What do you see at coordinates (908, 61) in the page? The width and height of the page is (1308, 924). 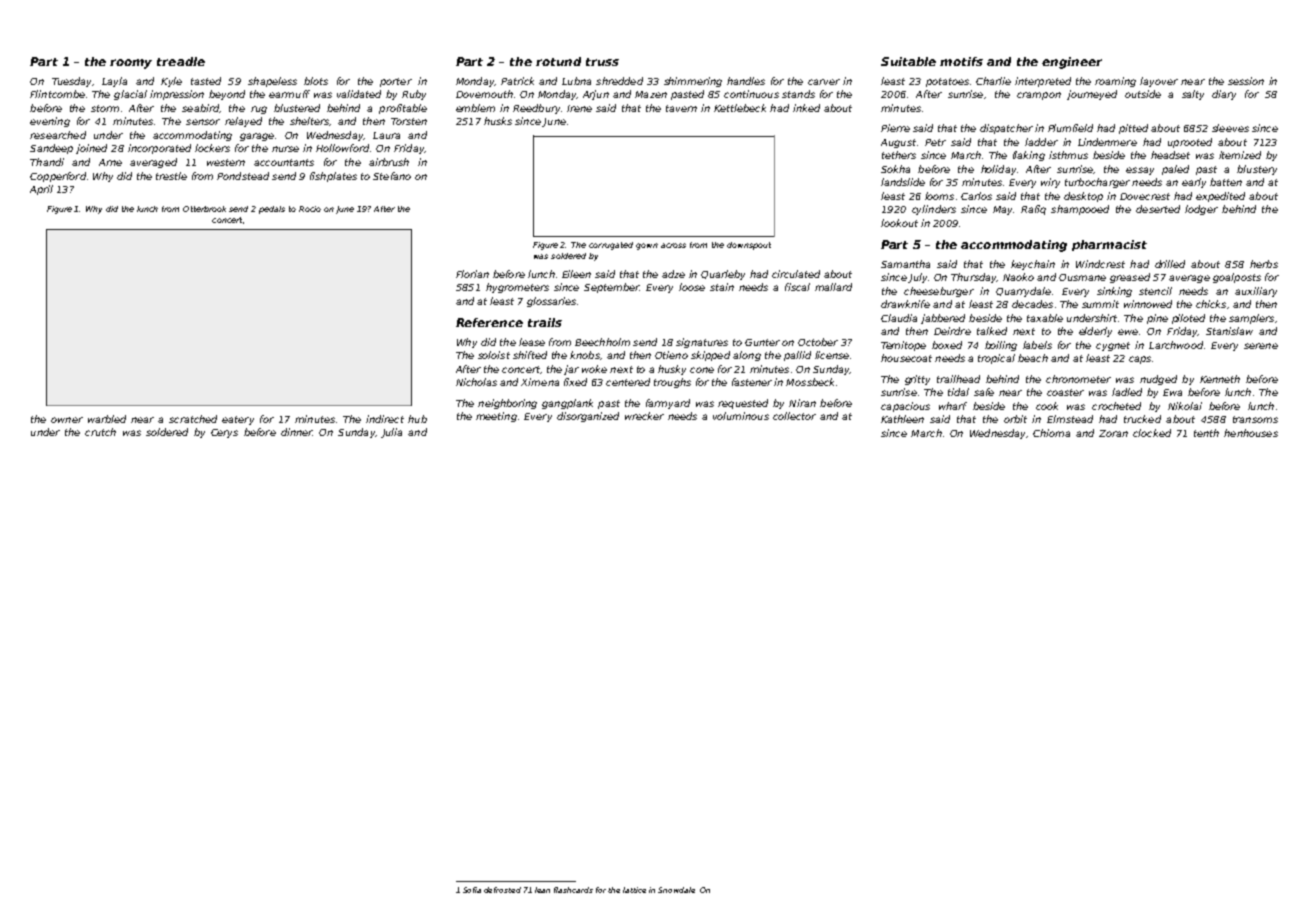 I see `Suitable` at bounding box center [908, 61].
